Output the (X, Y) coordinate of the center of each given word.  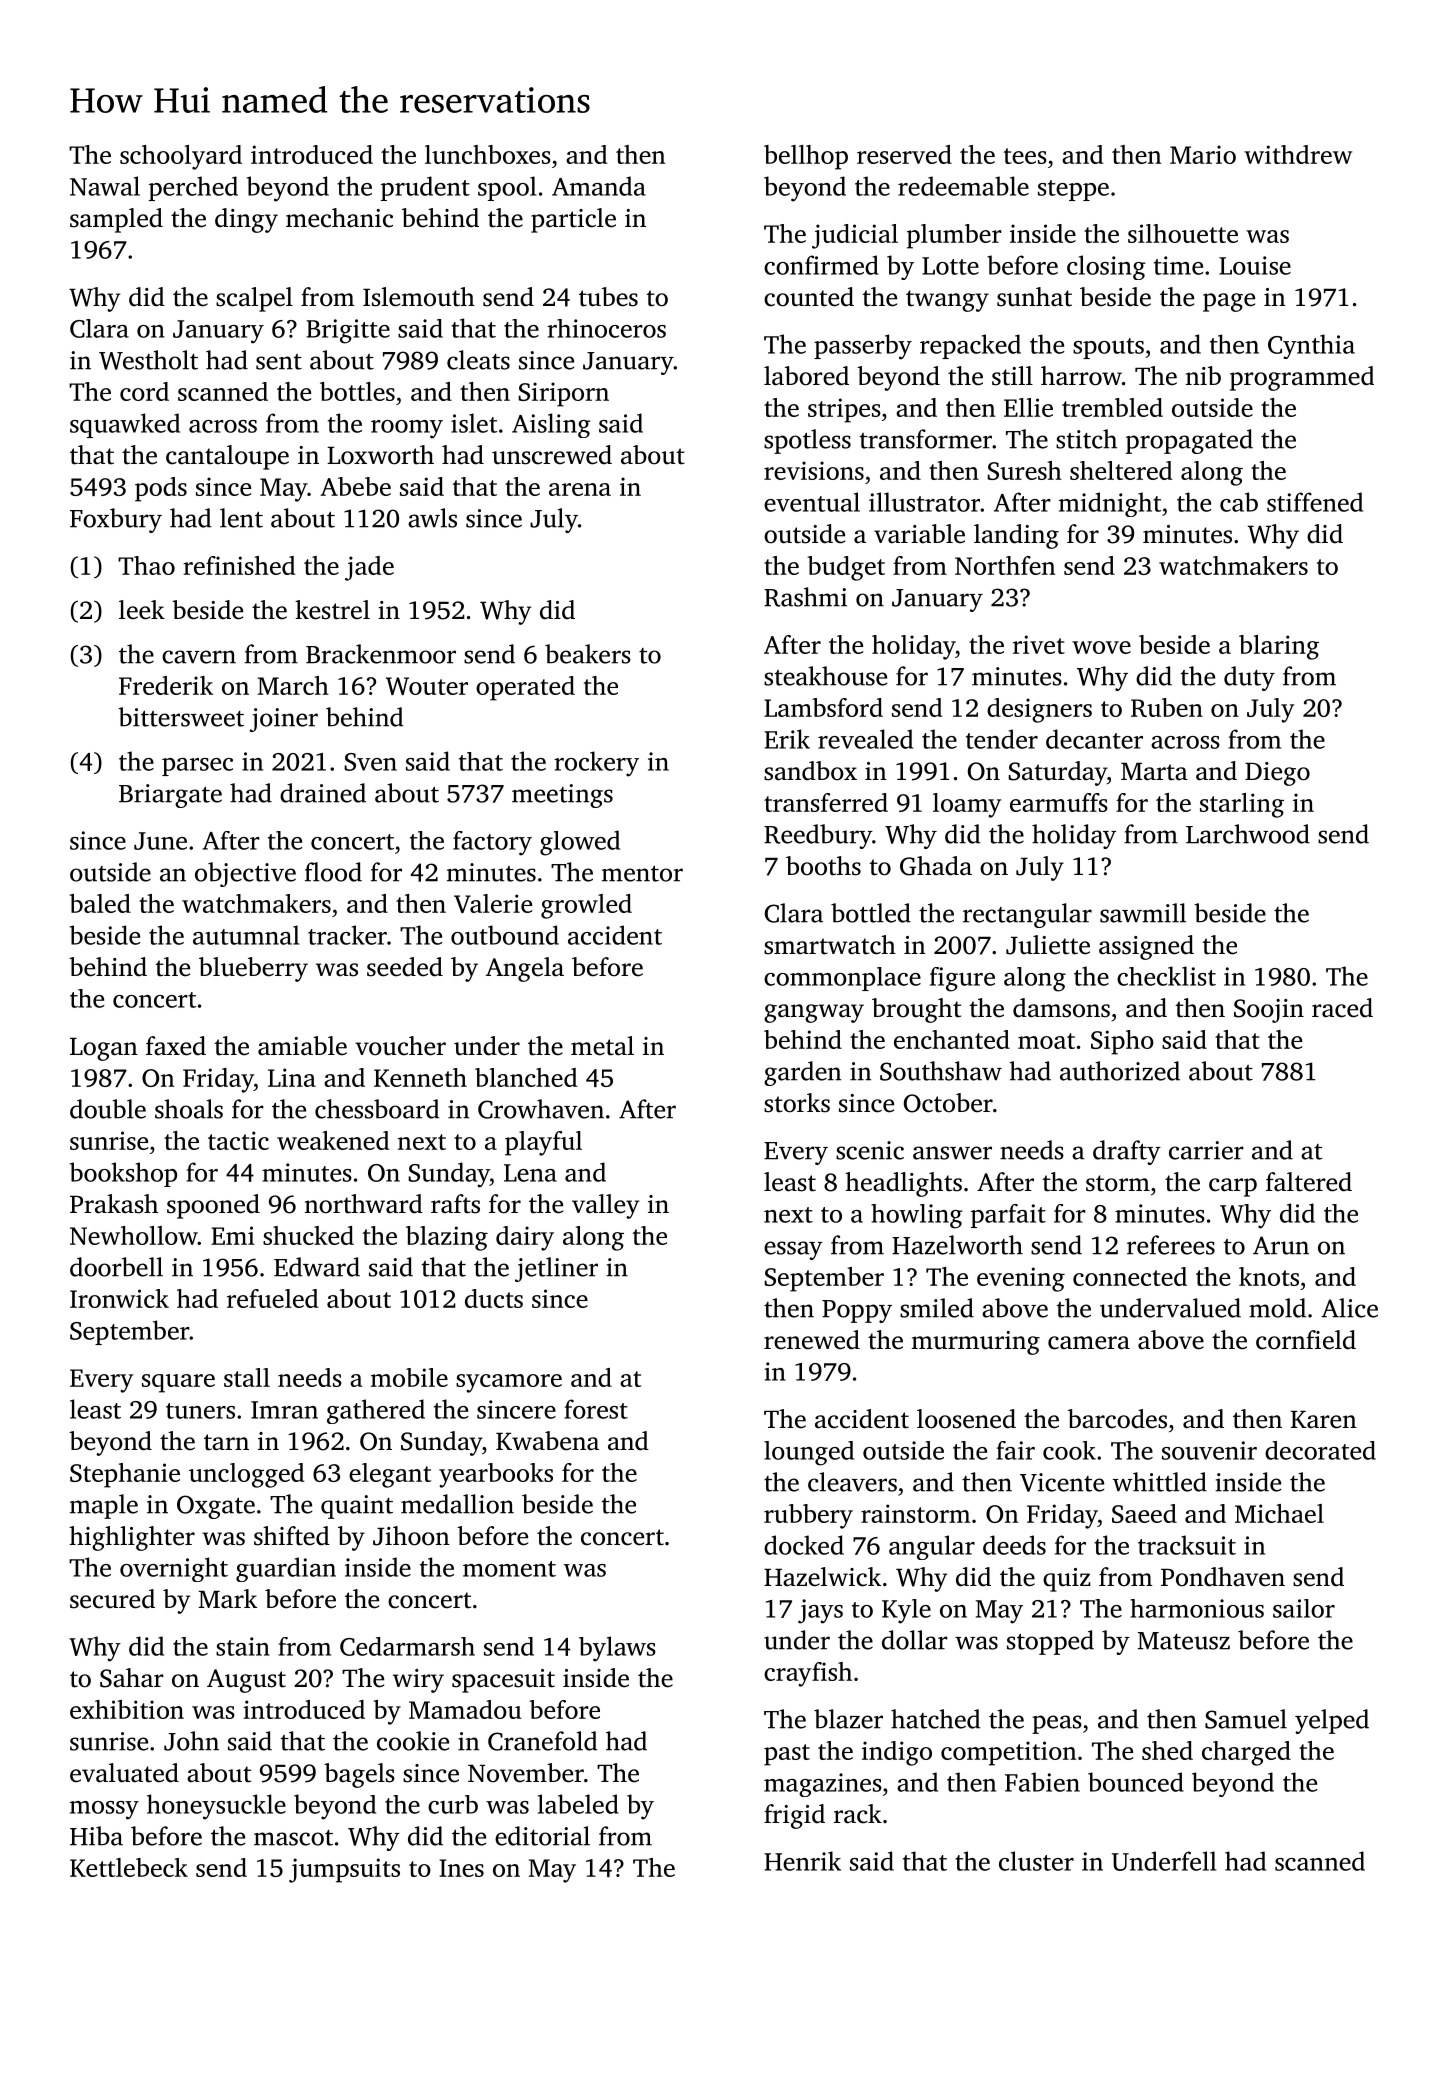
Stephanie (125, 1475)
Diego (1277, 774)
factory (492, 843)
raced (1342, 1008)
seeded (405, 967)
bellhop (806, 157)
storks (797, 1103)
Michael (1279, 1513)
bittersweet (181, 717)
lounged (809, 1453)
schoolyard (181, 157)
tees (1025, 156)
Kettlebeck (129, 1867)
